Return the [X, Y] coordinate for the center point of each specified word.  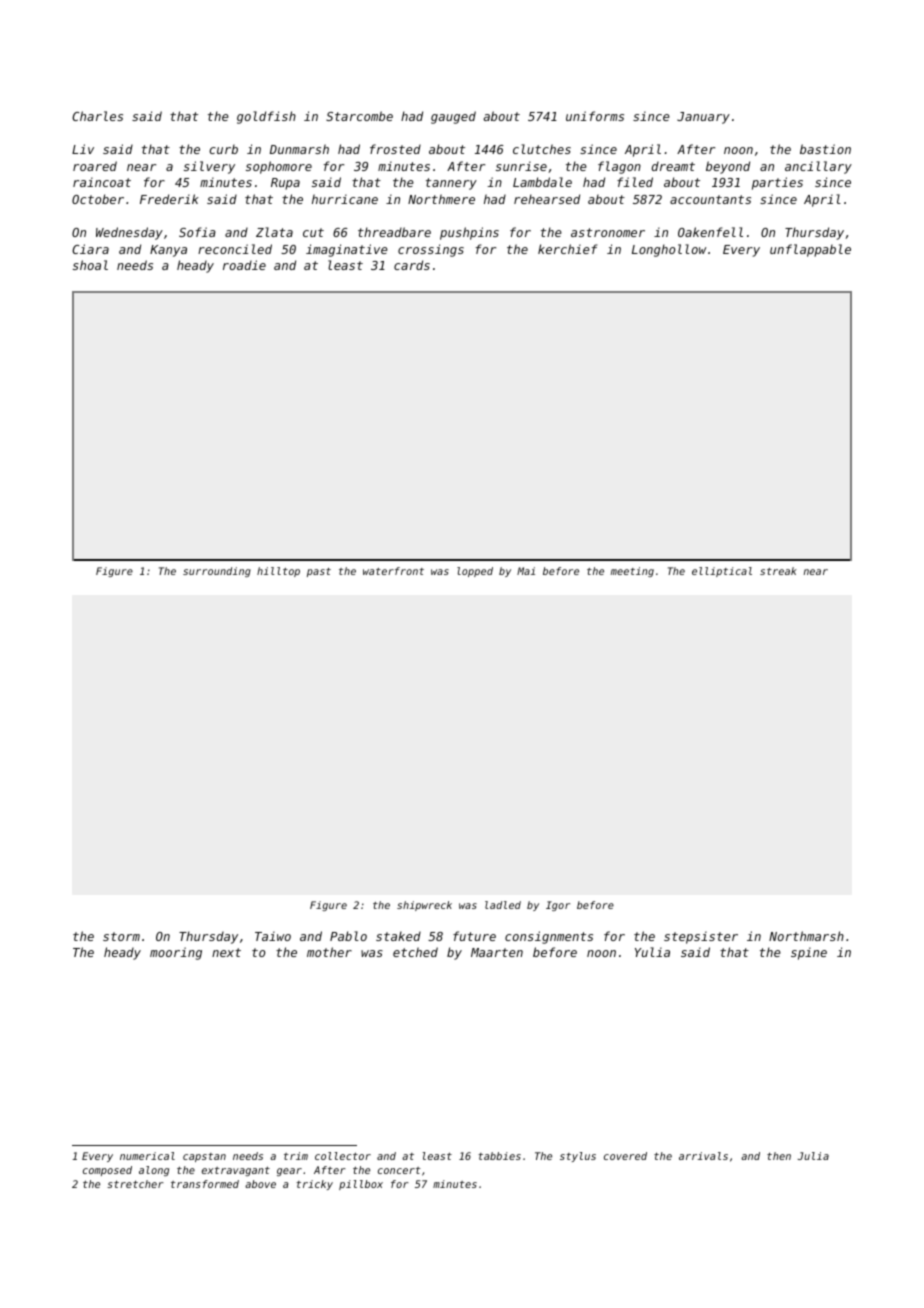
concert [399, 1170]
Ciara [90, 249]
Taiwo [273, 936]
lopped [475, 572]
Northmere [441, 199]
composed [107, 1171]
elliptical [722, 572]
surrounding [217, 572]
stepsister [701, 937]
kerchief [567, 249]
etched [415, 952]
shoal [90, 265]
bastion [825, 149]
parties [777, 183]
